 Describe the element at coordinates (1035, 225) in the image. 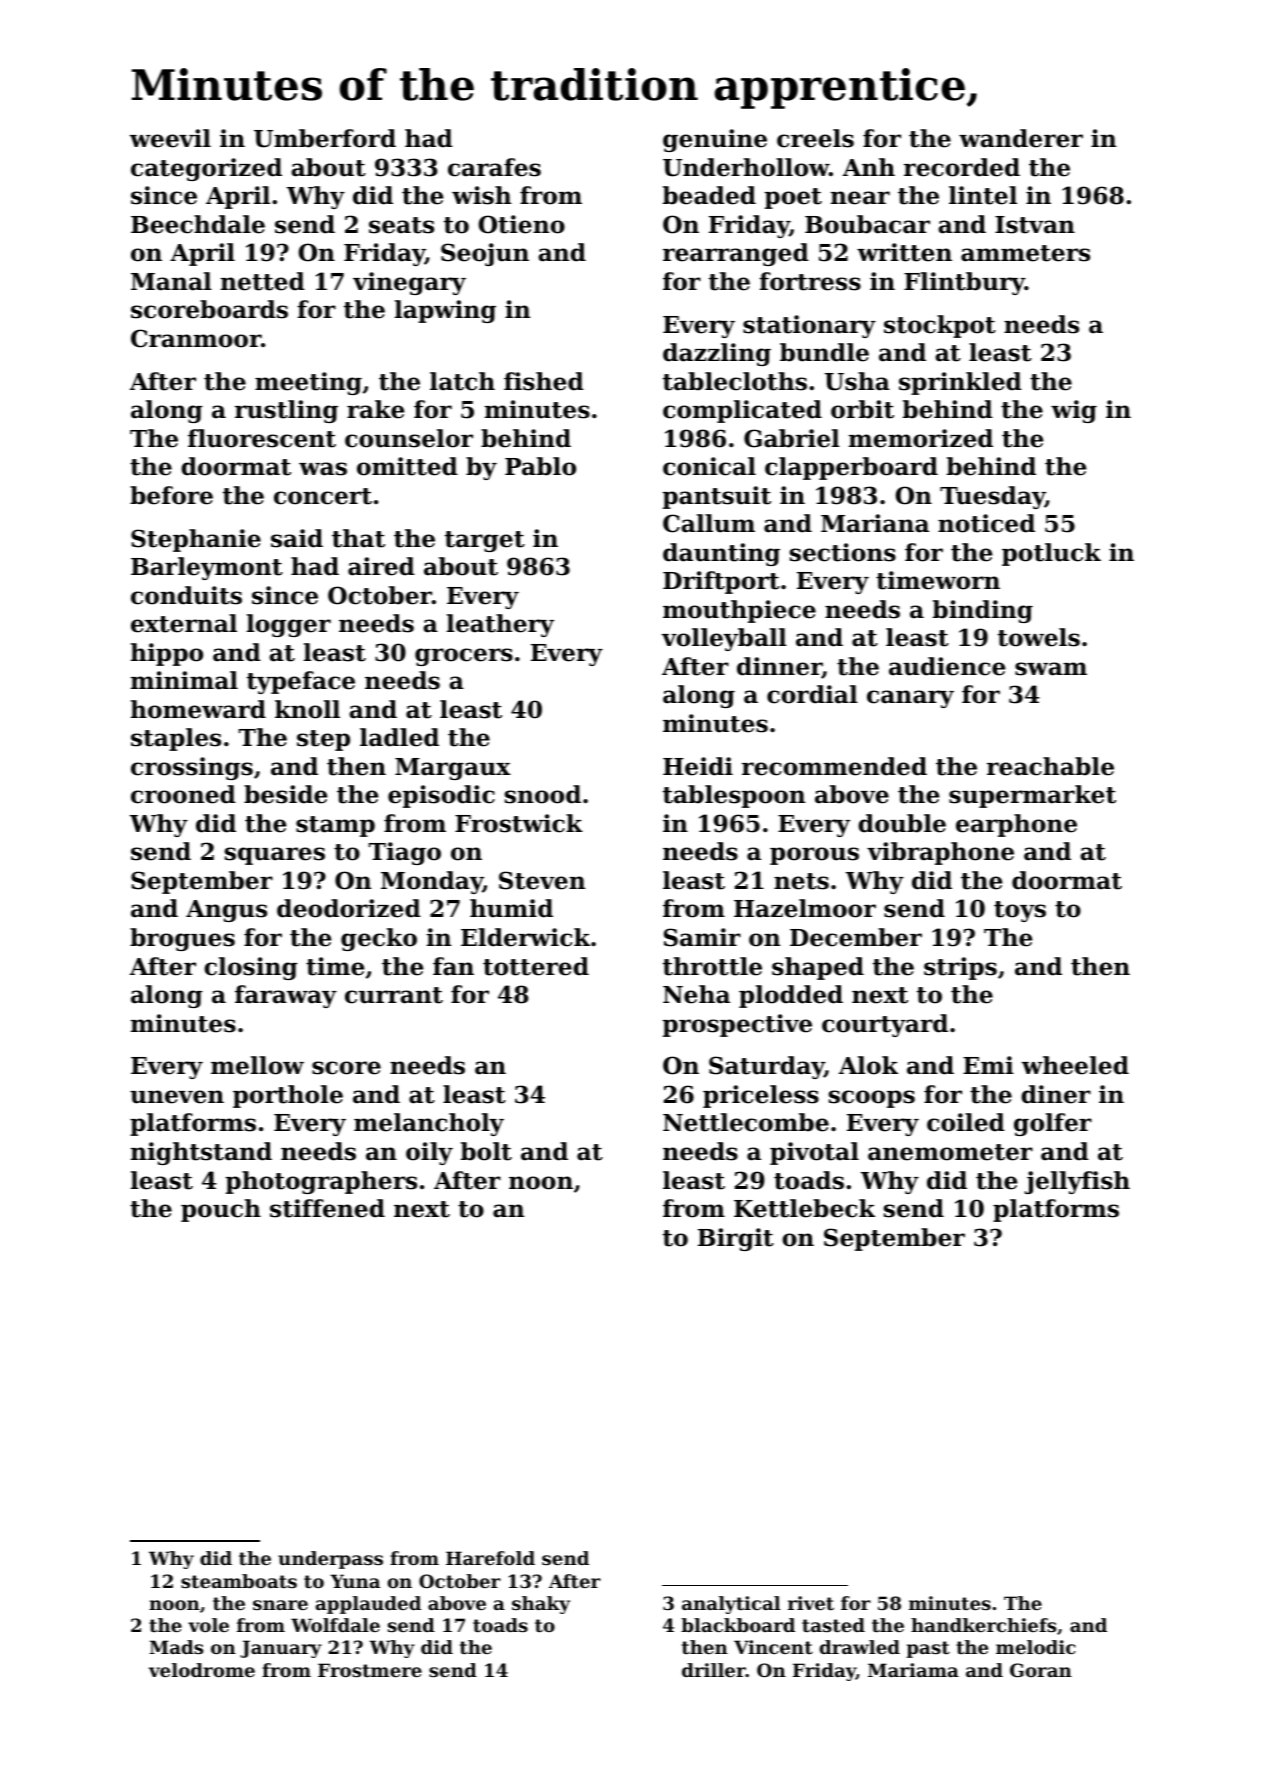

I see `Istvan` at that location.
